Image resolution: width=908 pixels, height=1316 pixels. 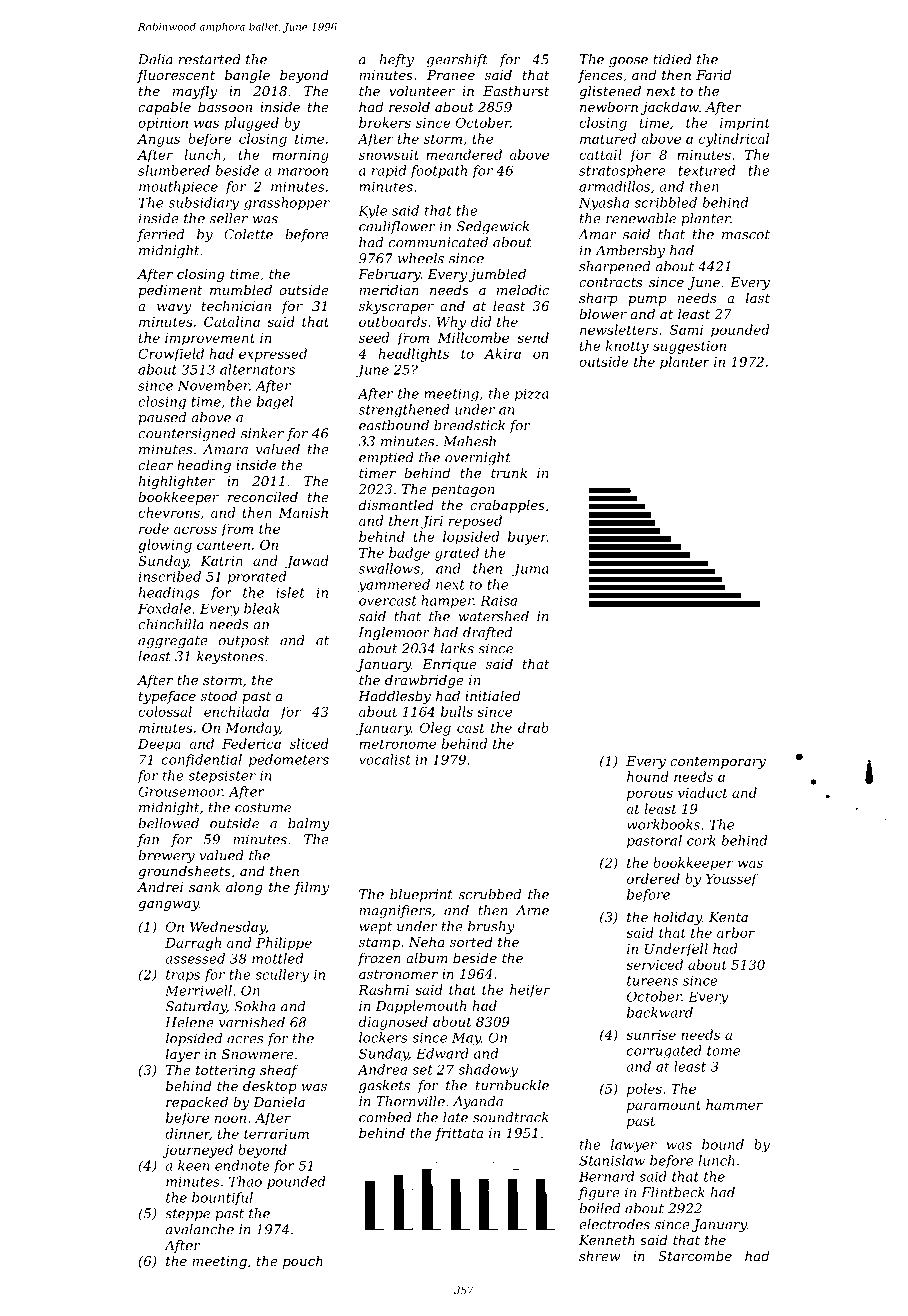 What do you see at coordinates (718, 763) in the screenshot?
I see `contemporary` at bounding box center [718, 763].
